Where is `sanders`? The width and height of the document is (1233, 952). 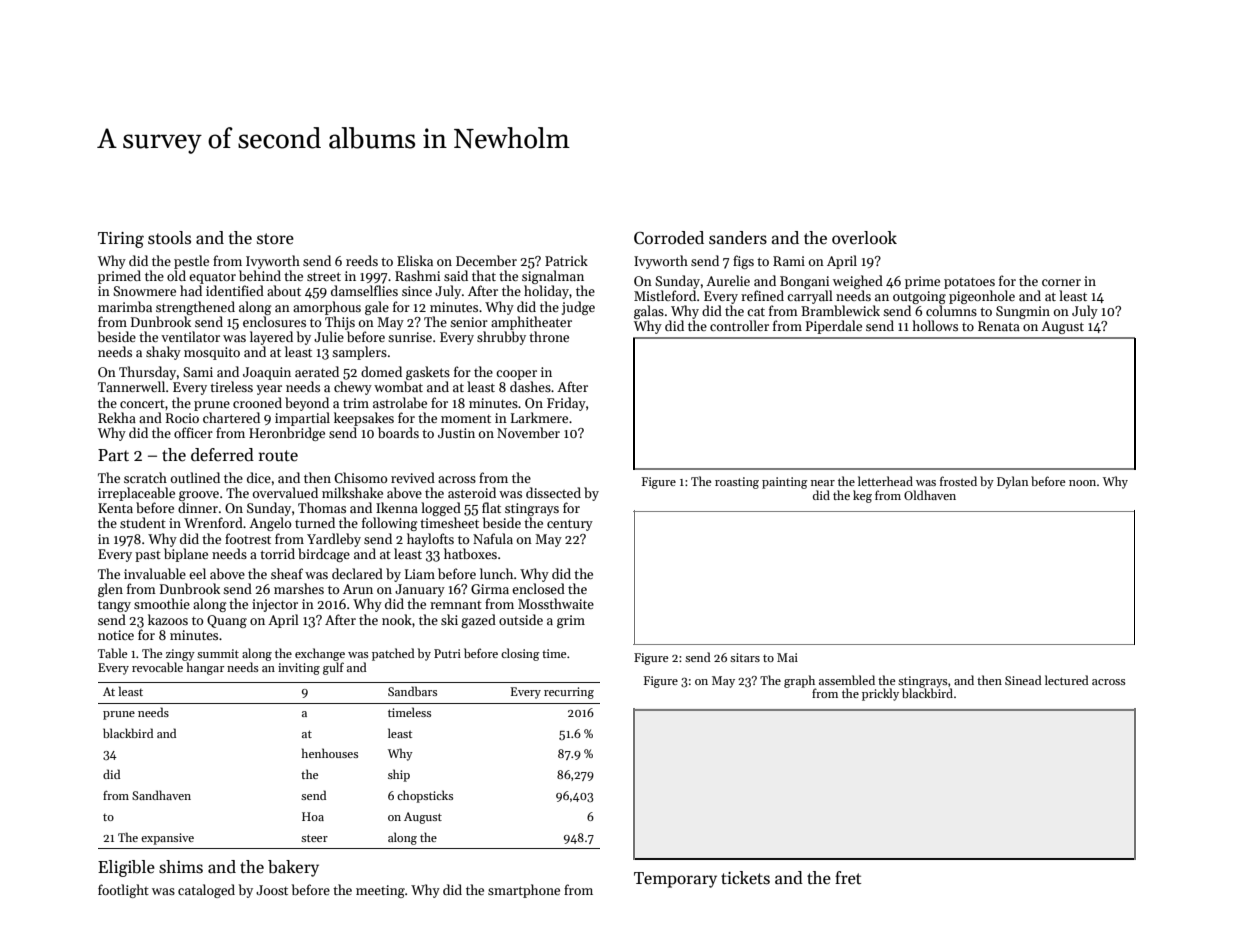
sanders is located at coordinates (738, 238).
